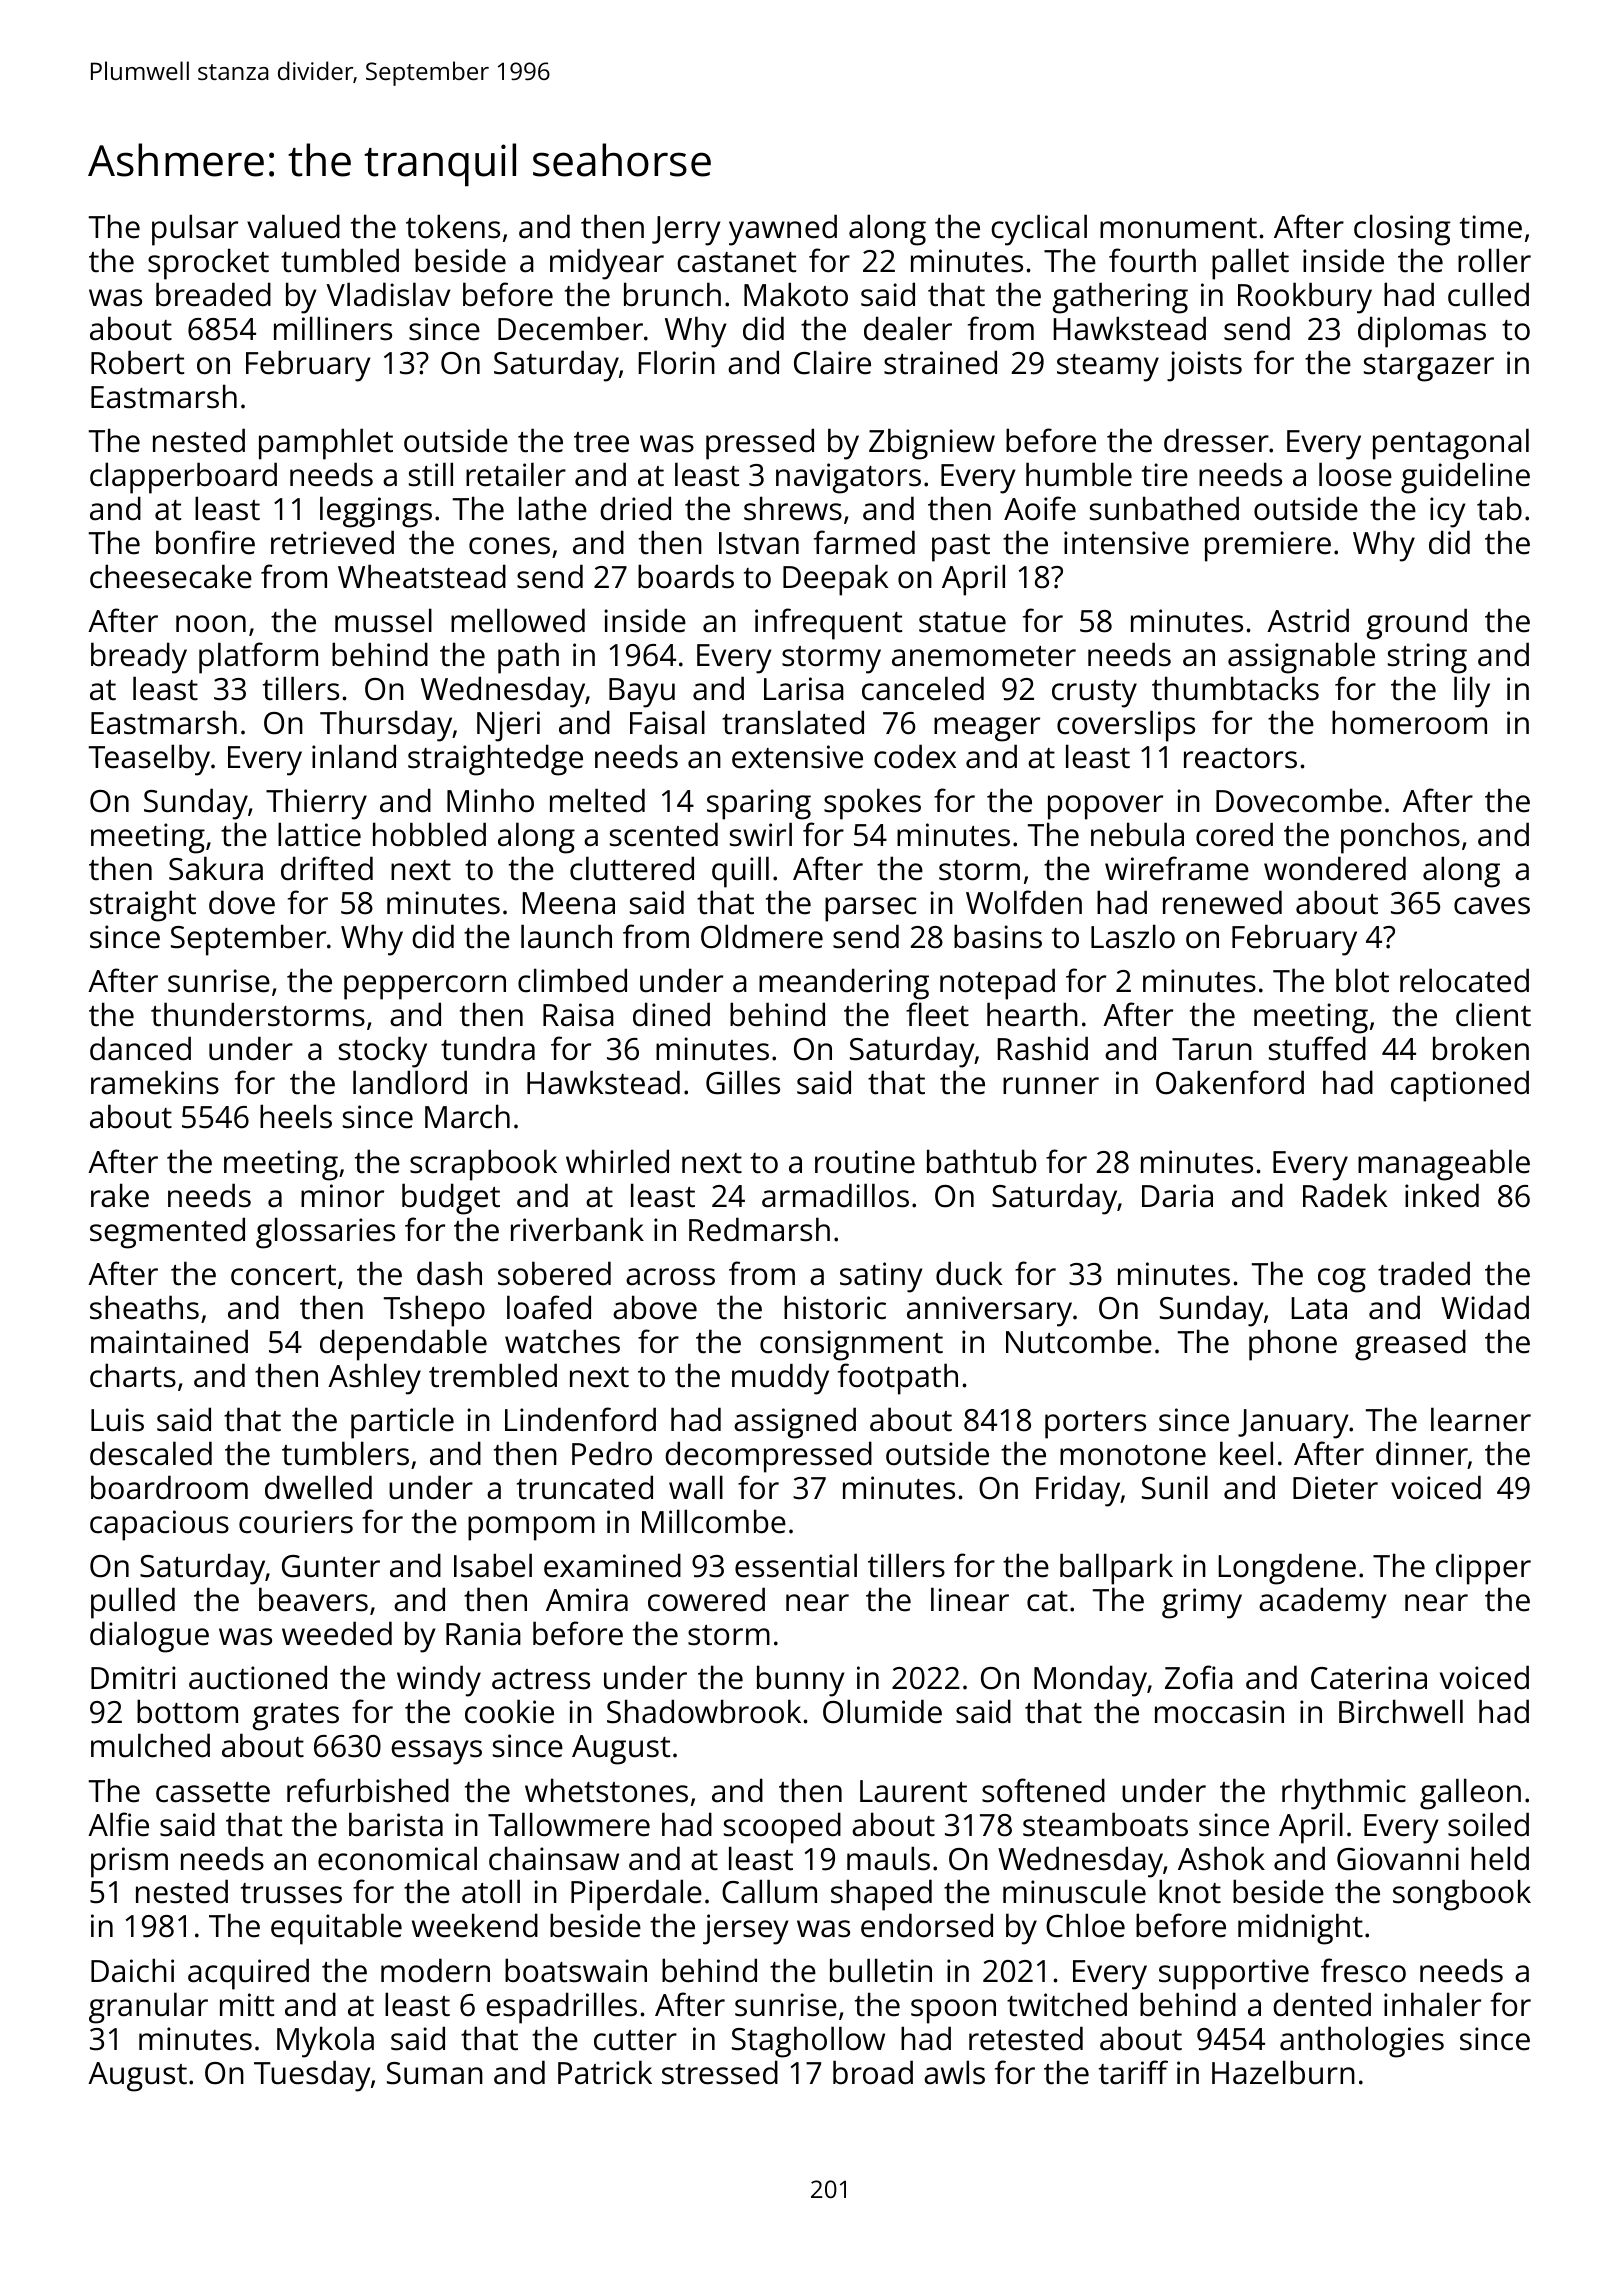 This document has height=2292, width=1620. Describe the element at coordinates (1177, 1196) in the document. I see `Daria` at that location.
